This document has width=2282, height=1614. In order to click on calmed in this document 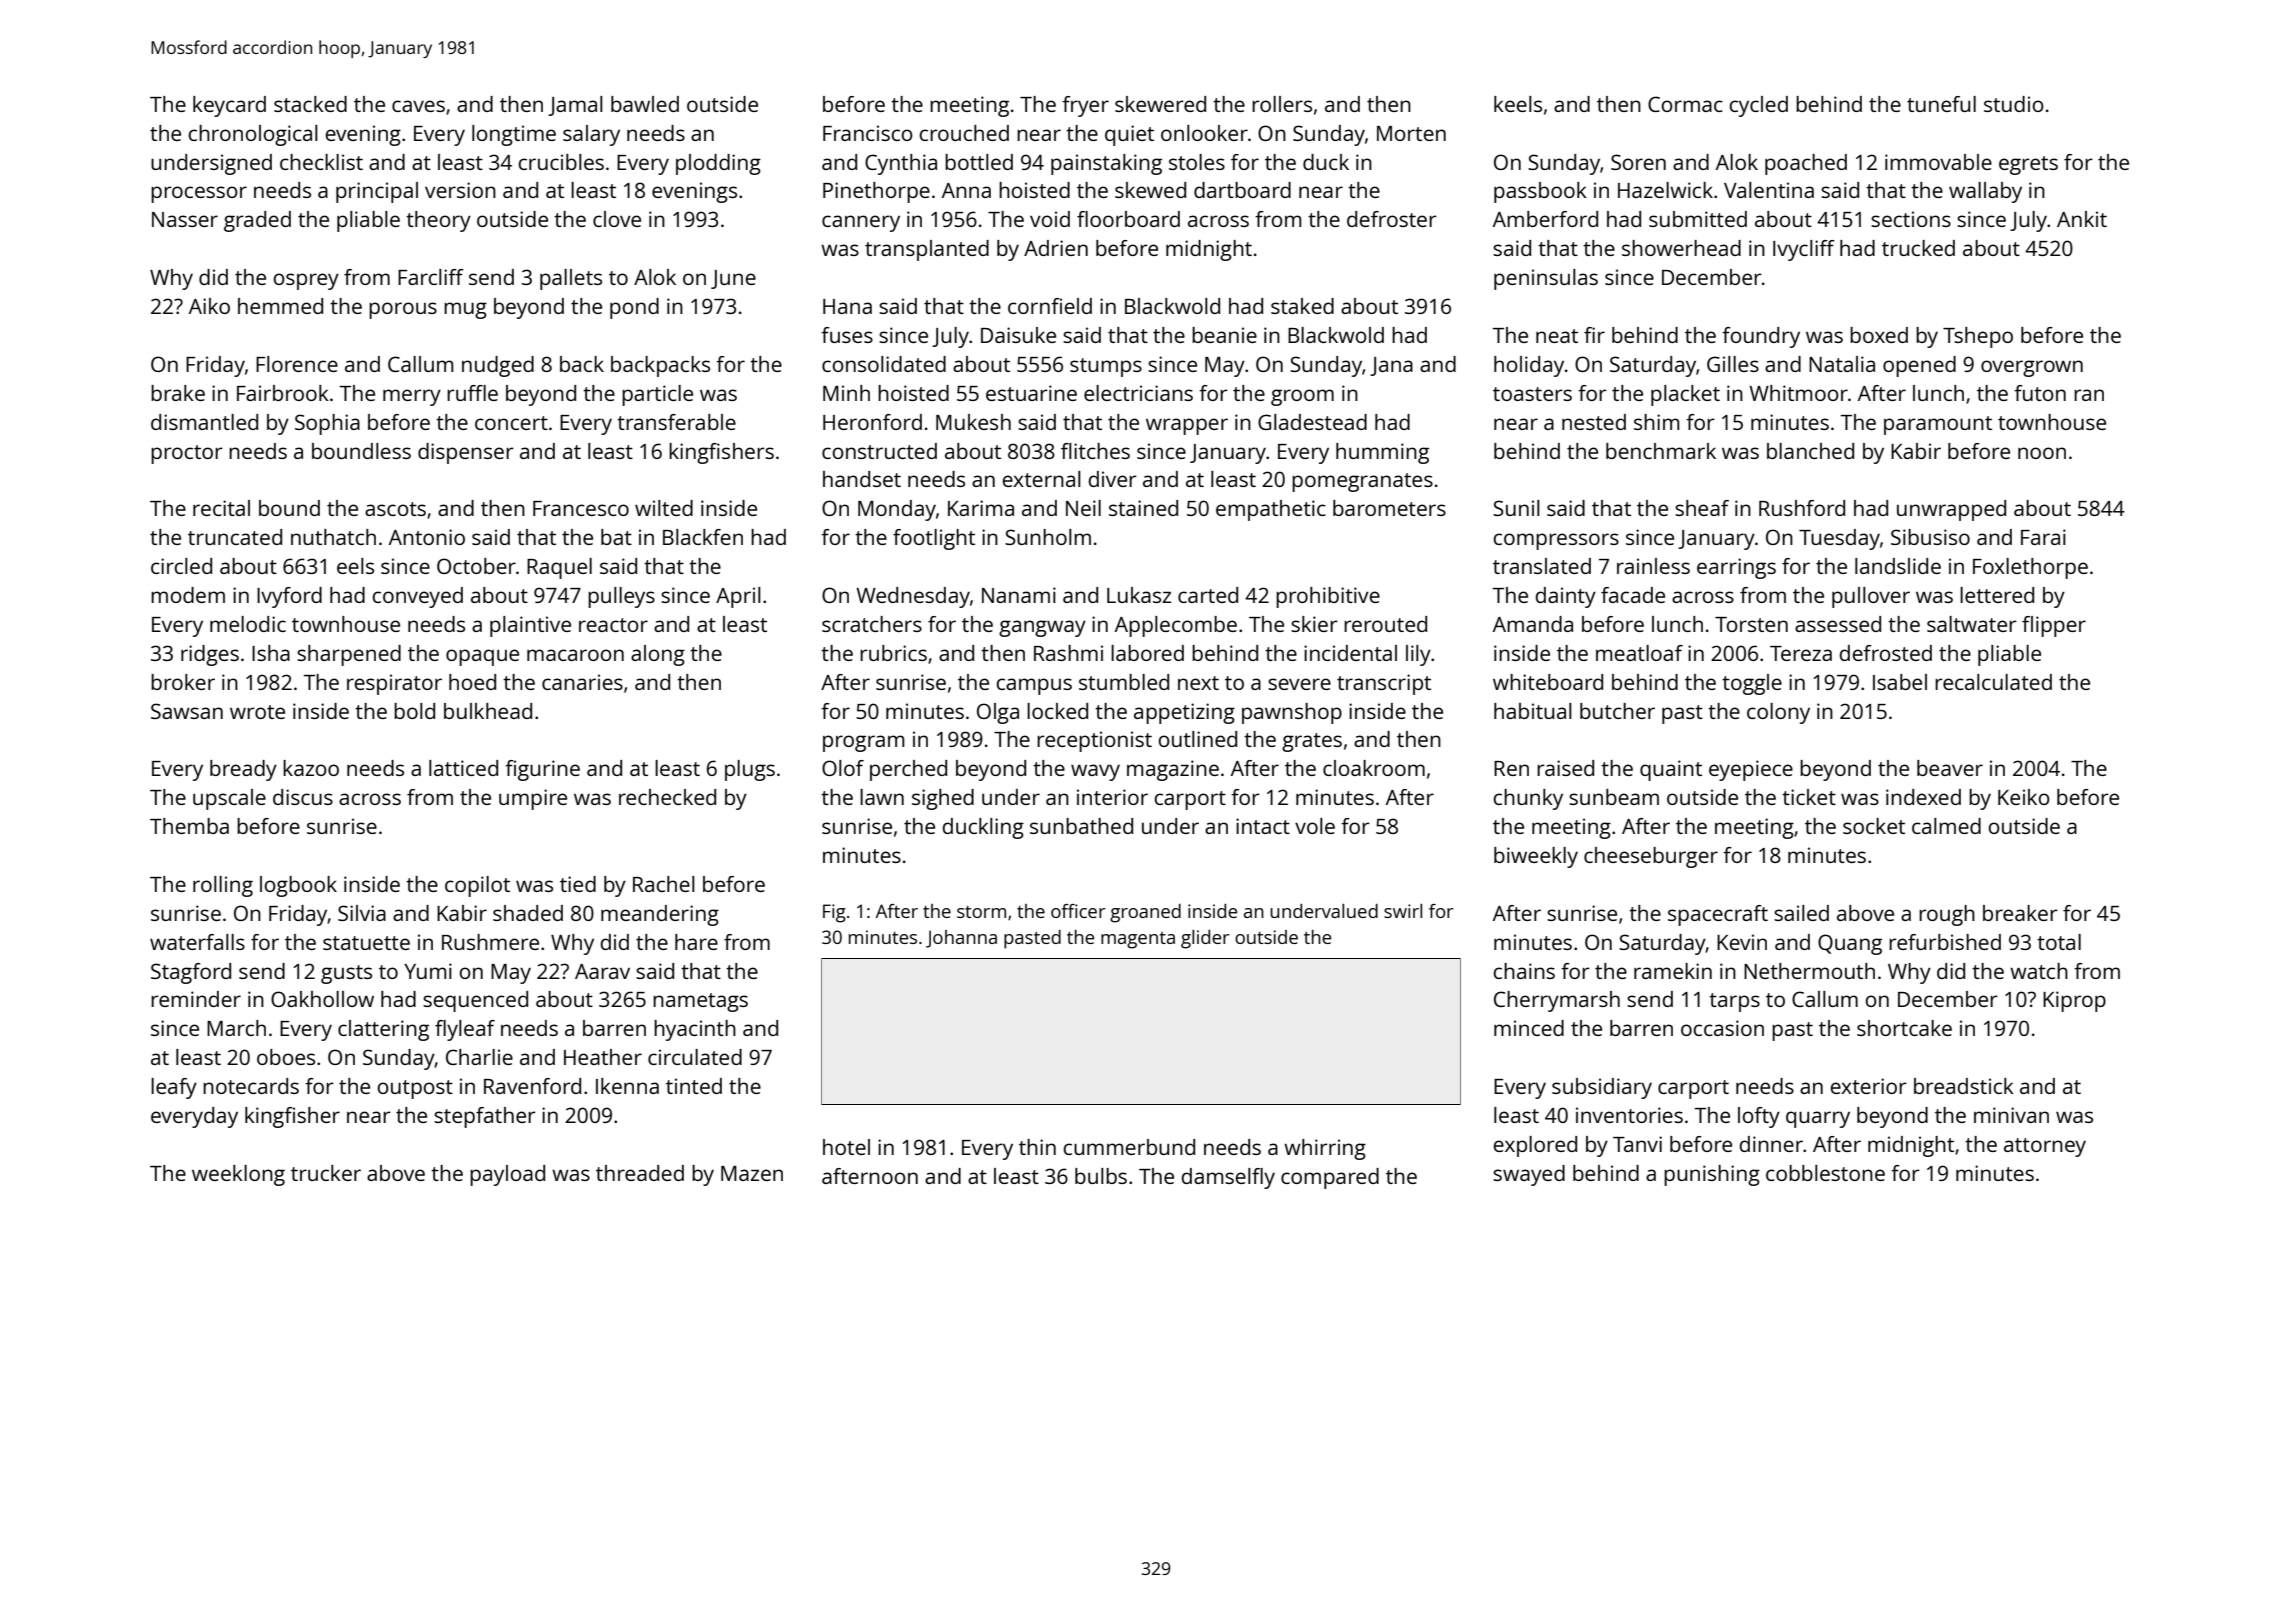, I will do `click(1946, 826)`.
